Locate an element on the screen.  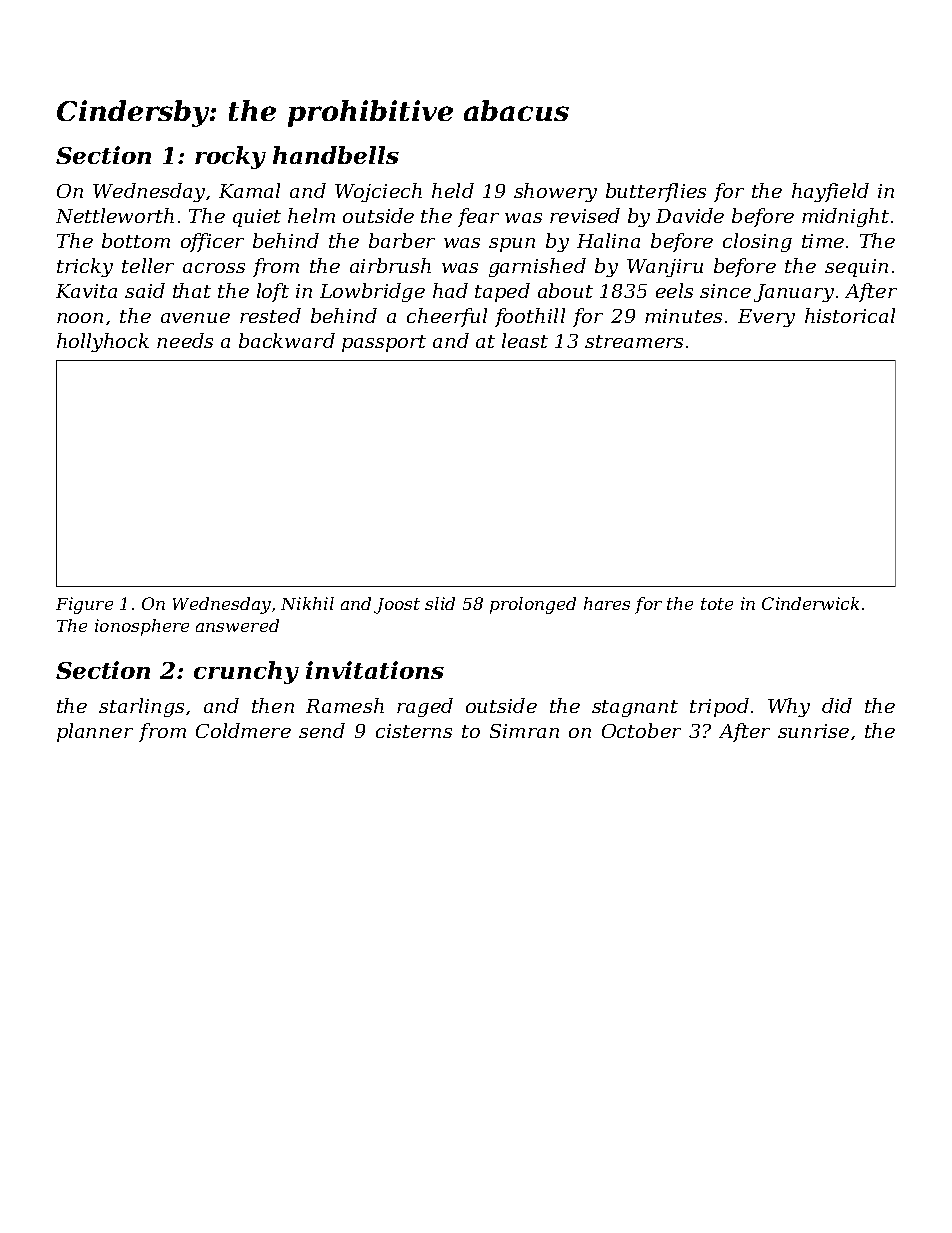
passport is located at coordinates (384, 343).
